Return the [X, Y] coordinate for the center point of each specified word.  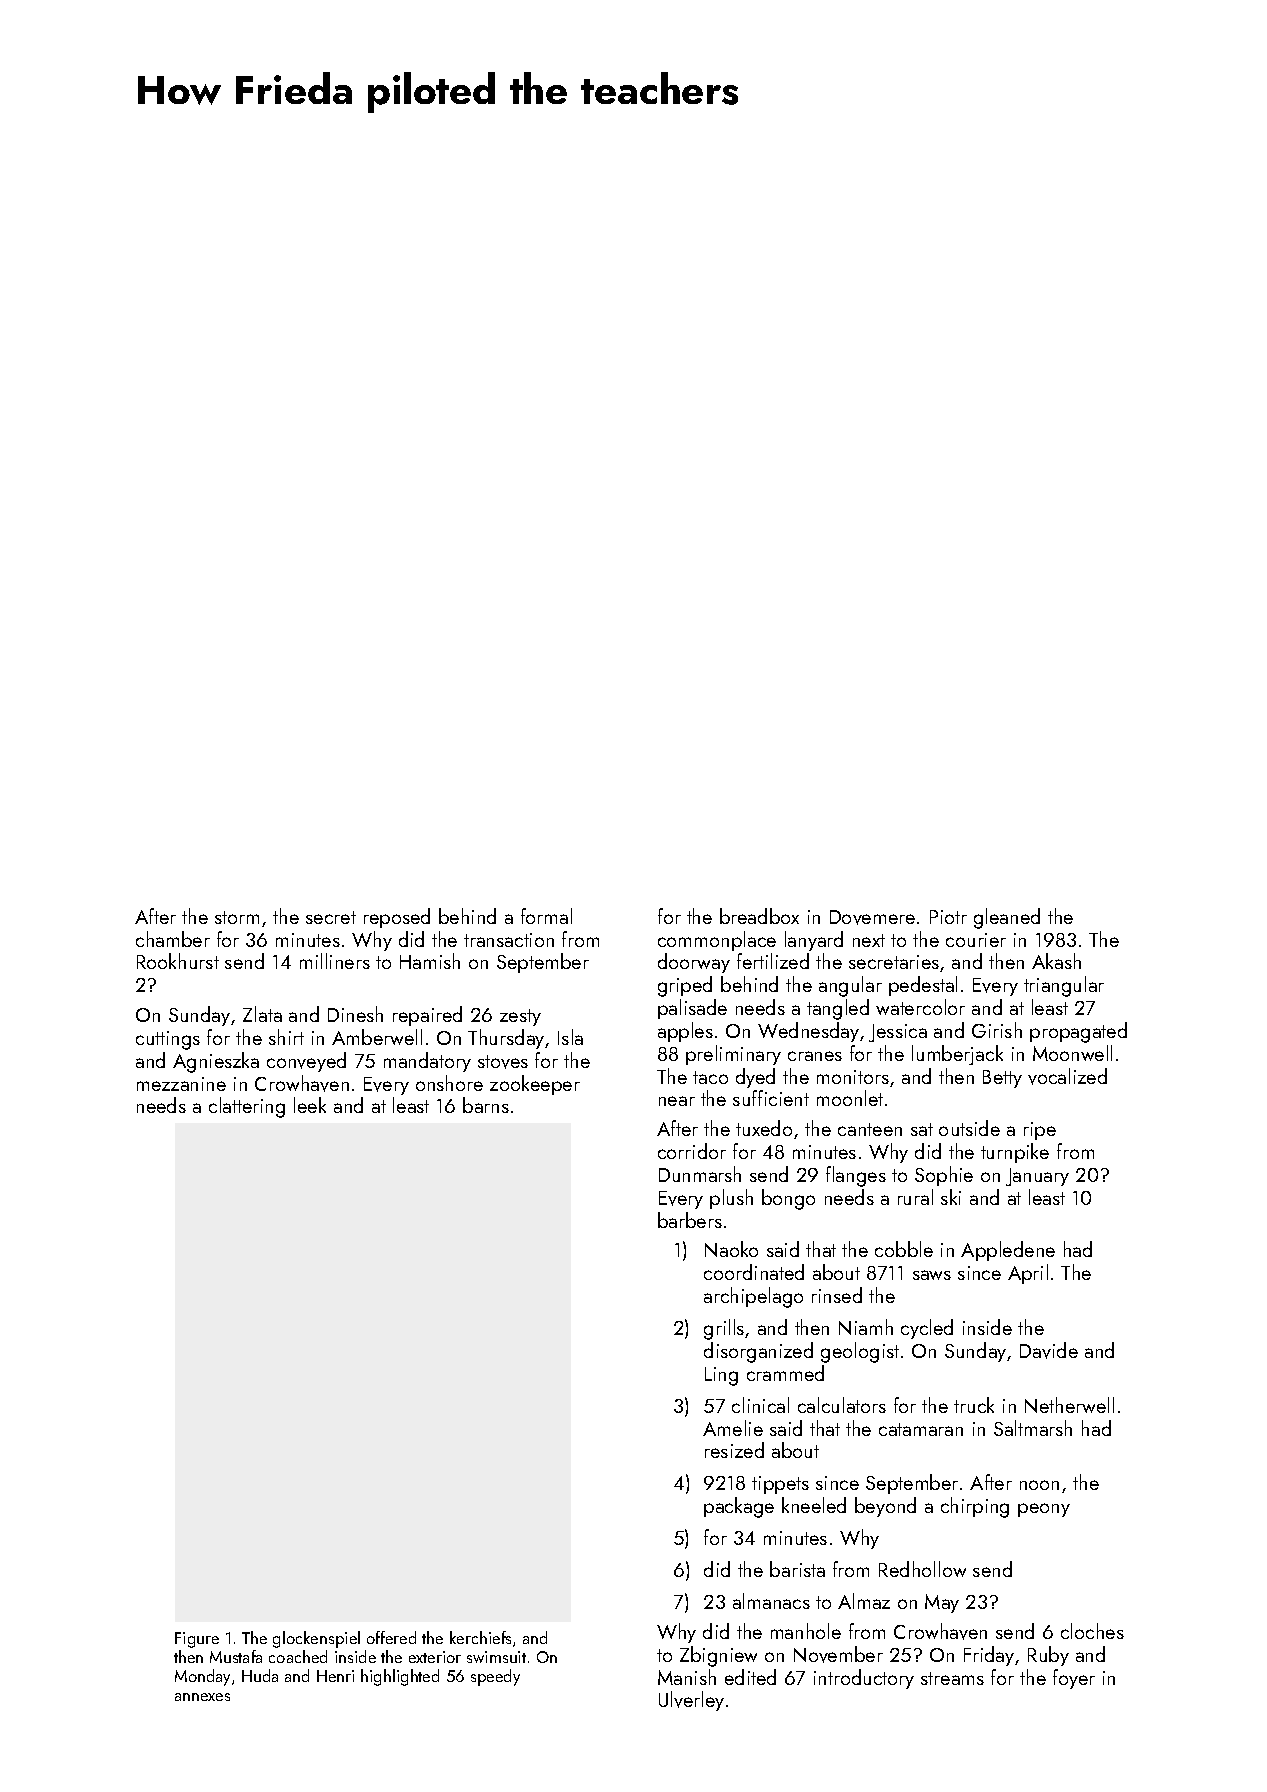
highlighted [400, 1677]
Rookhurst [178, 961]
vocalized [1067, 1076]
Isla [570, 1037]
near [677, 1101]
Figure [197, 1640]
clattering [247, 1107]
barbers [690, 1220]
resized [734, 1450]
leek [310, 1105]
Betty [1002, 1079]
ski [951, 1197]
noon [1039, 1485]
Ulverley [691, 1701]
